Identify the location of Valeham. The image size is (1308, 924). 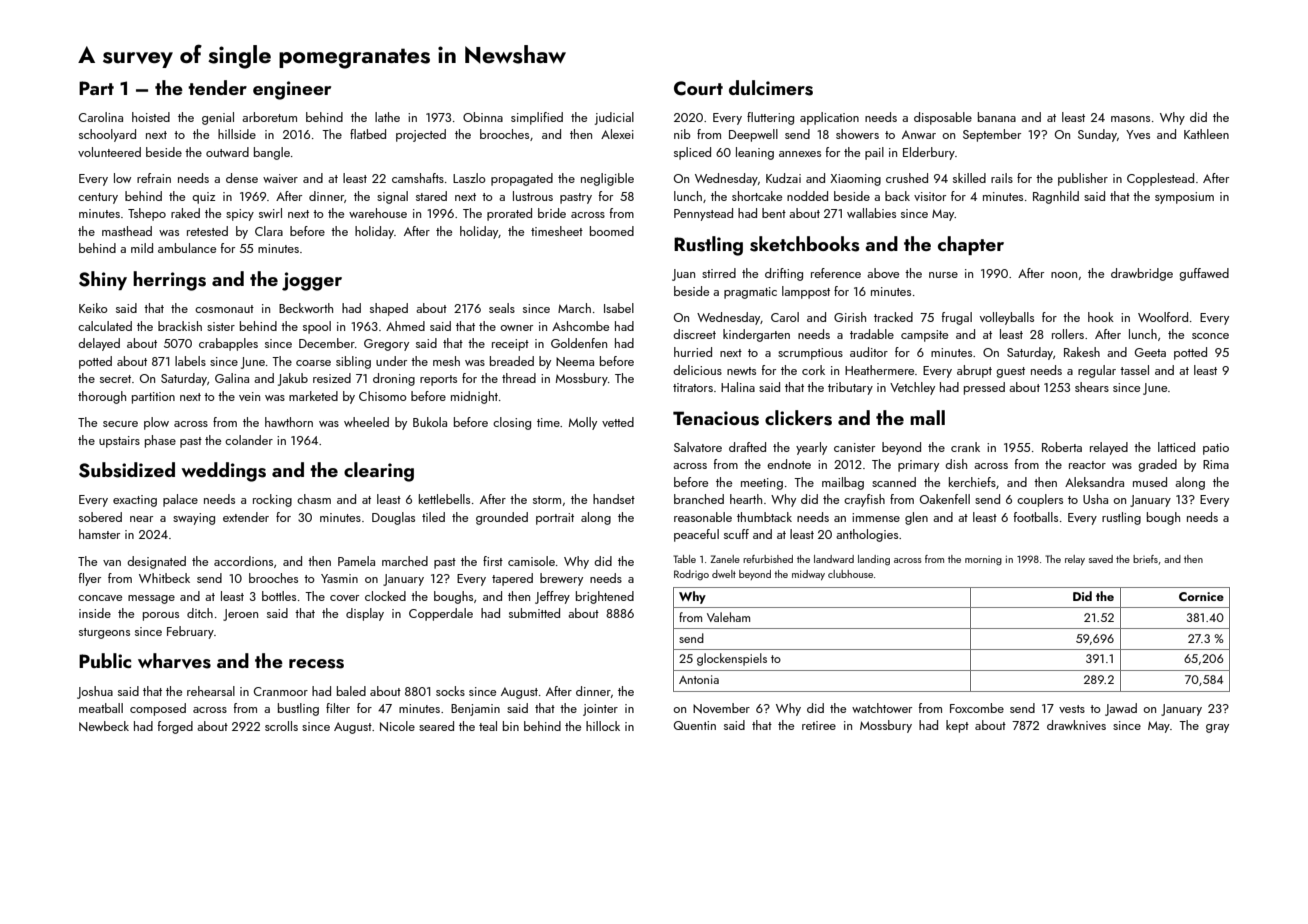
(728, 617).
